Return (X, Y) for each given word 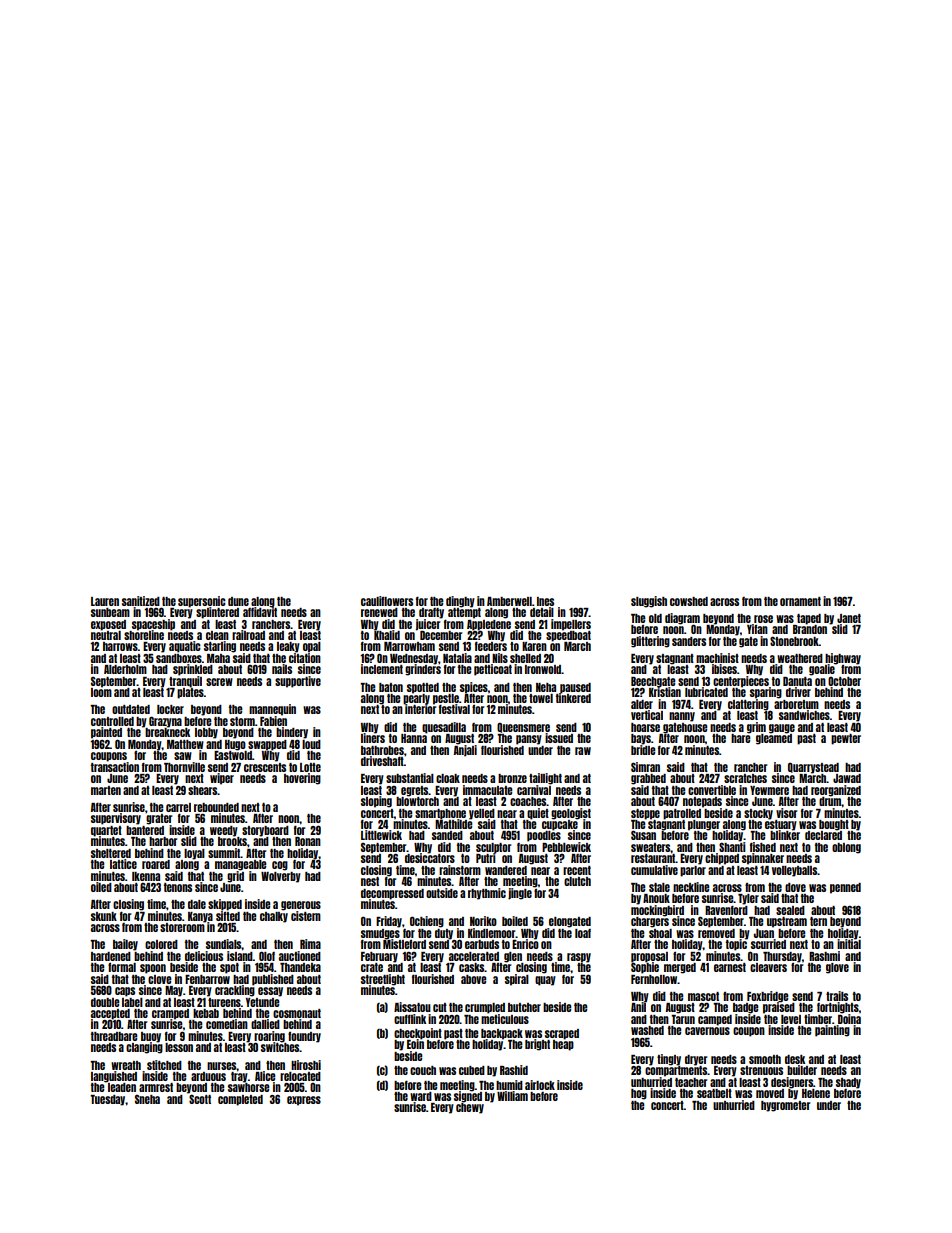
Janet (849, 618)
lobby (206, 733)
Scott (200, 1099)
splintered (217, 613)
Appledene (489, 625)
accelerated (474, 956)
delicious (204, 956)
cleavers (768, 967)
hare (740, 738)
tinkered (573, 698)
